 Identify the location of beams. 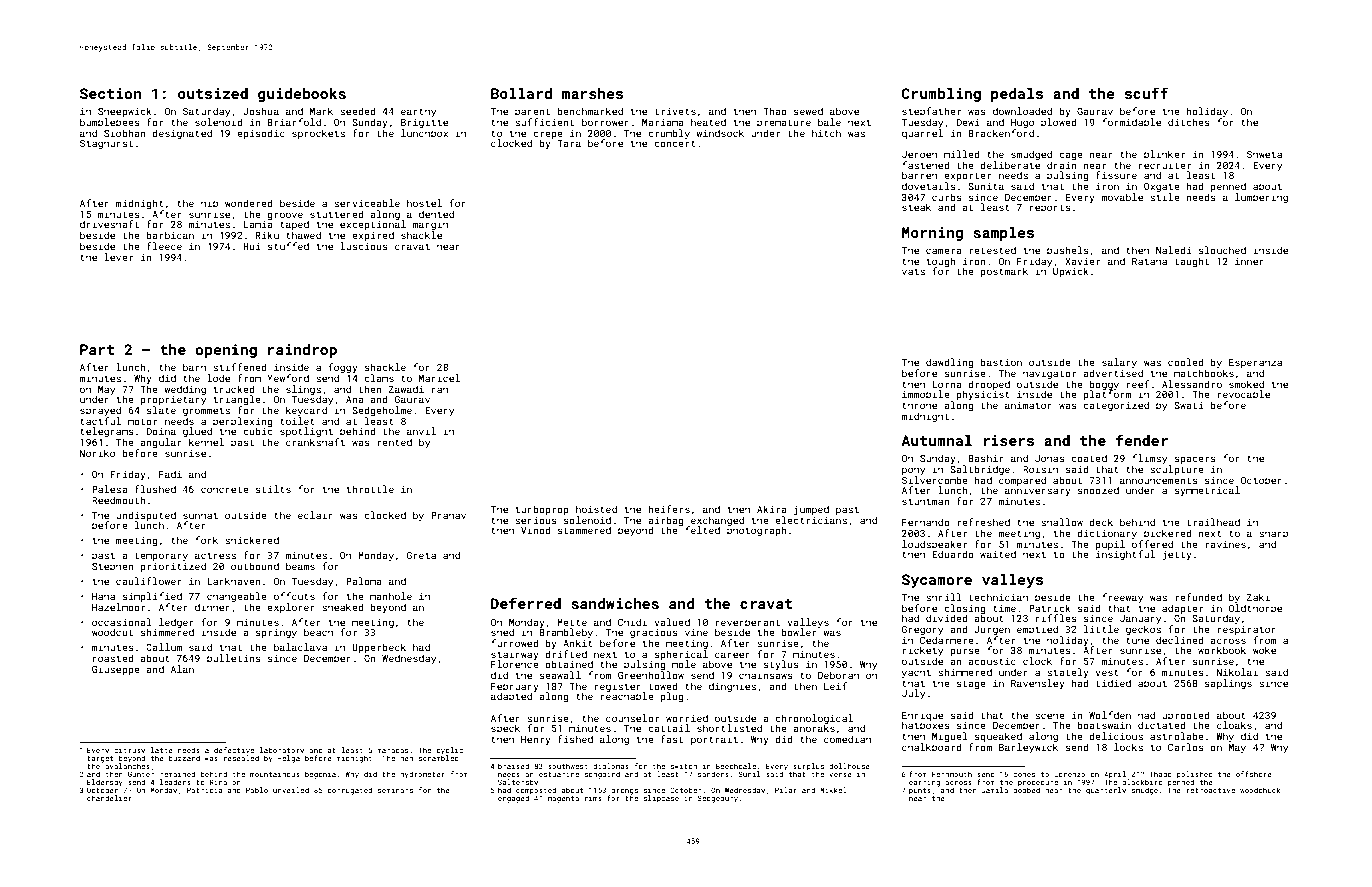
(300, 566).
